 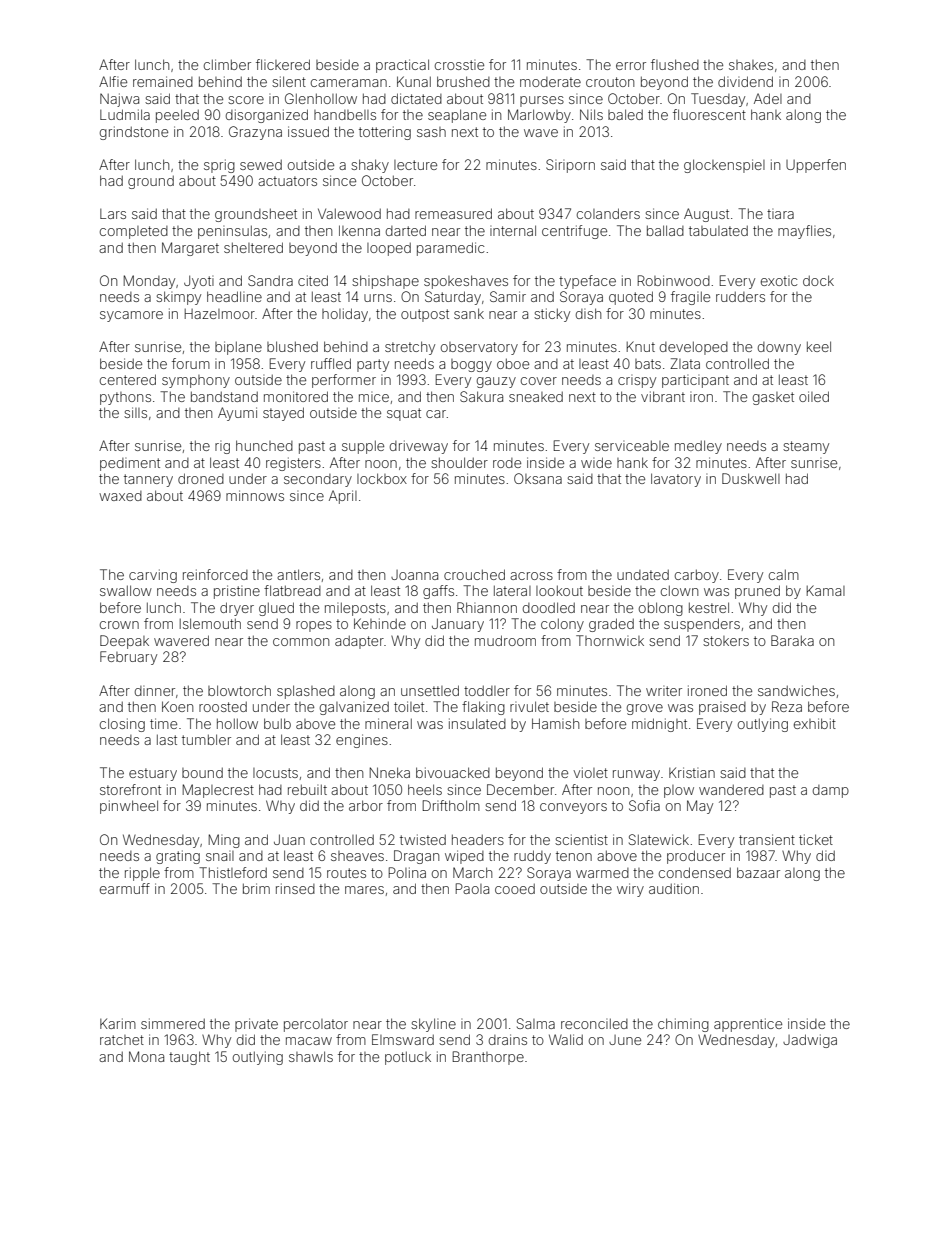 I want to click on bazaar, so click(x=758, y=872).
